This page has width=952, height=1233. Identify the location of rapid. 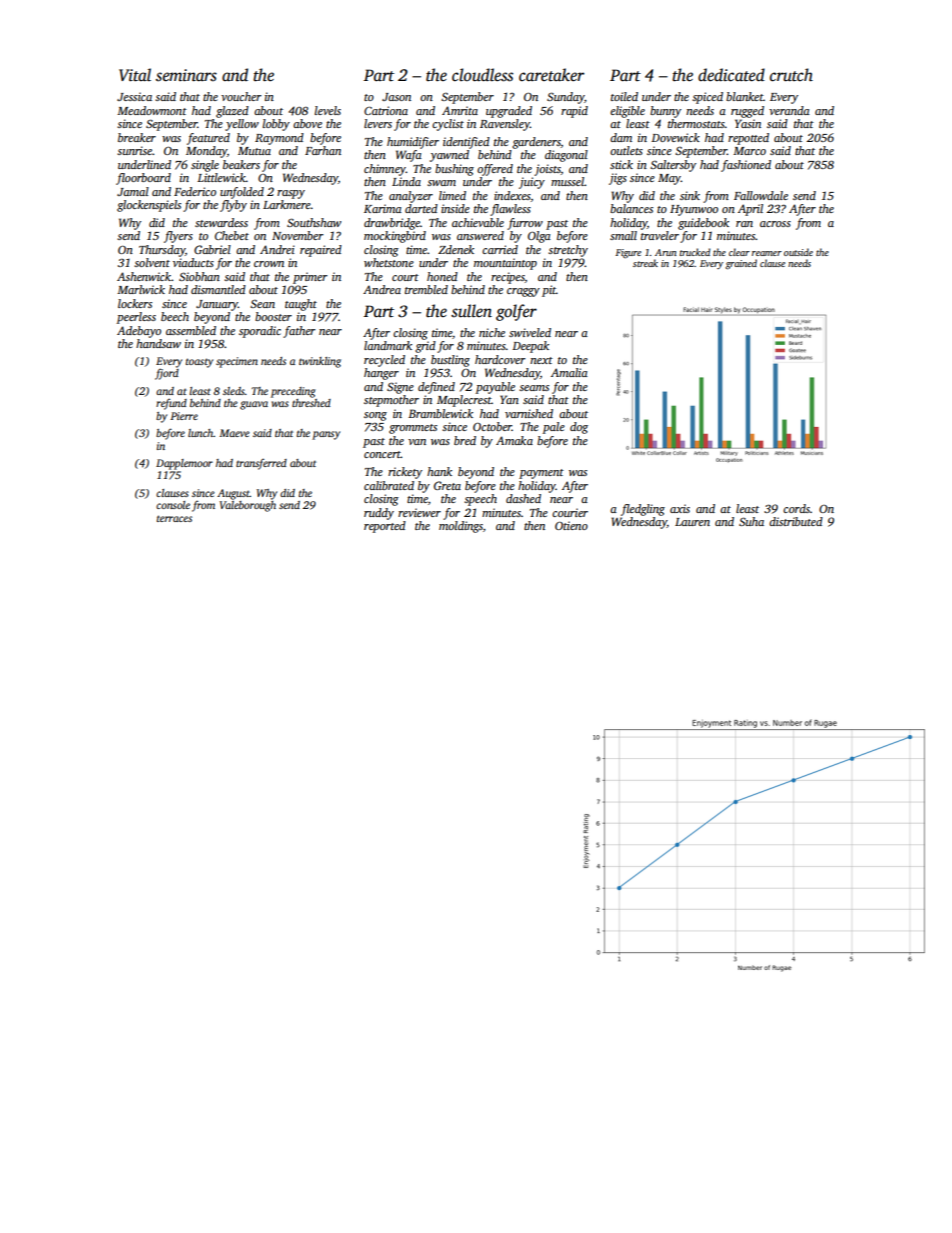
(574, 112).
